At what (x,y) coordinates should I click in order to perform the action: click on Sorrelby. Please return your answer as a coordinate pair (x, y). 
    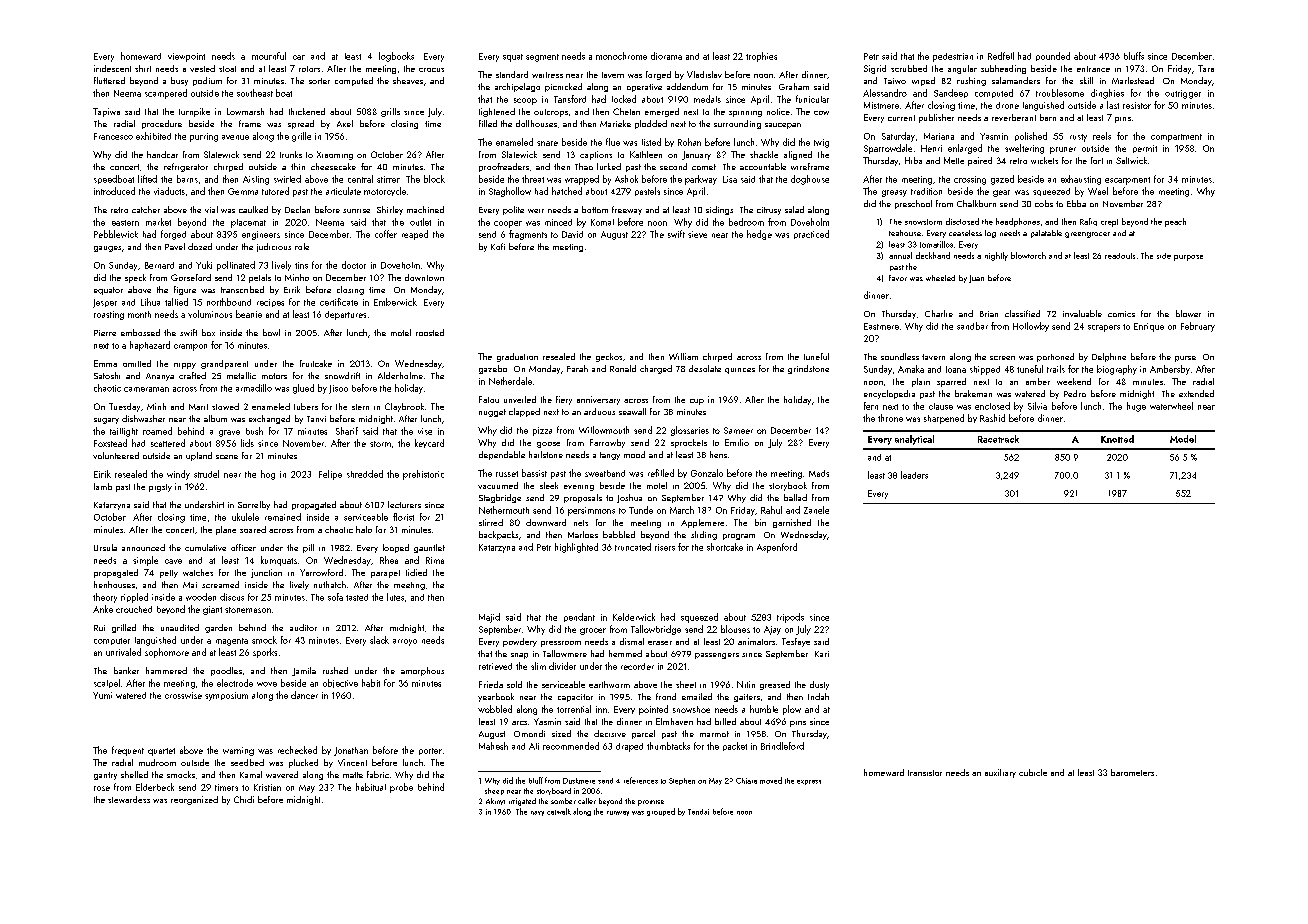
    Looking at the image, I should click on (254, 505).
